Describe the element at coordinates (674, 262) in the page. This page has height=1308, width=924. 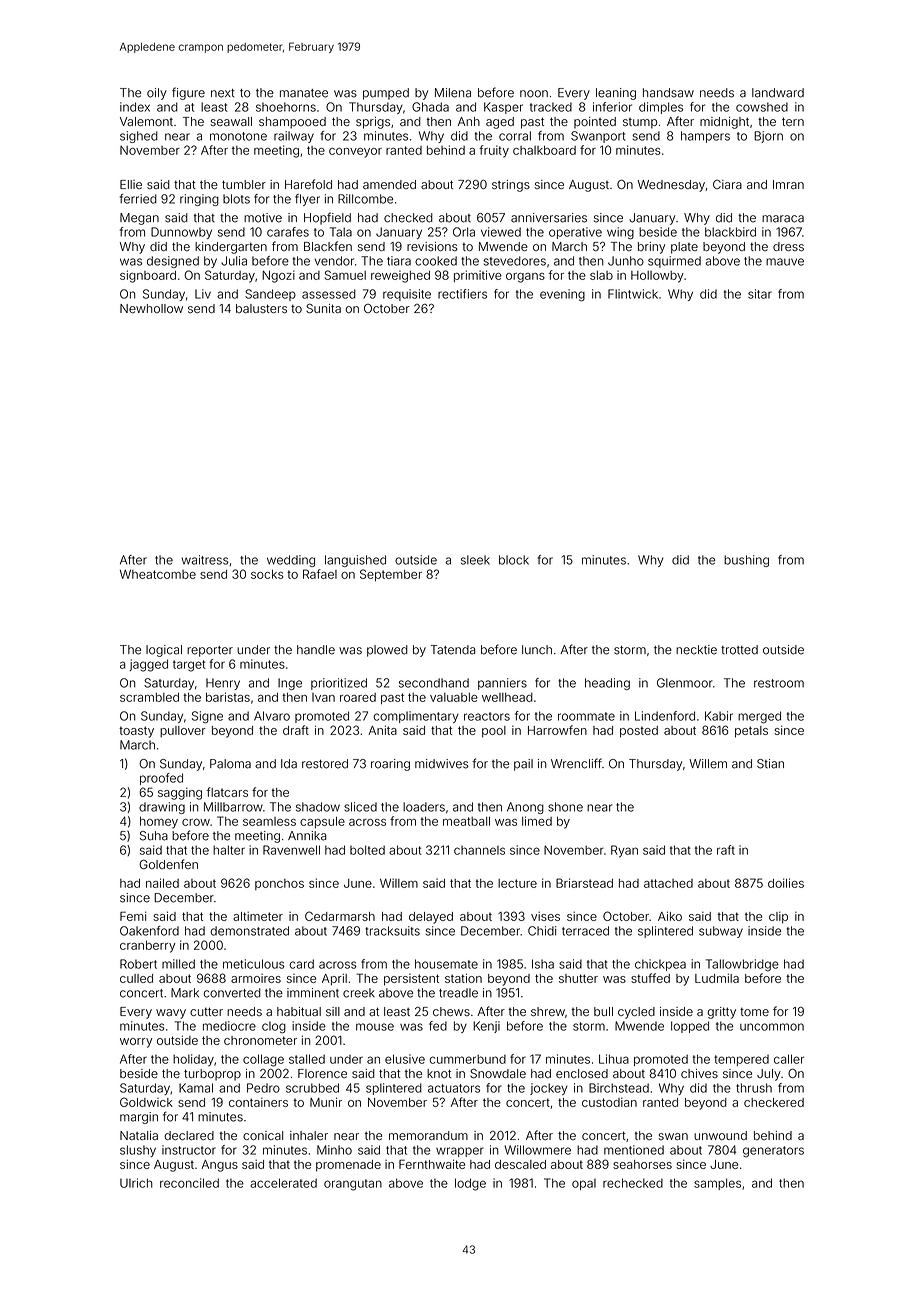
I see `squirmed` at that location.
